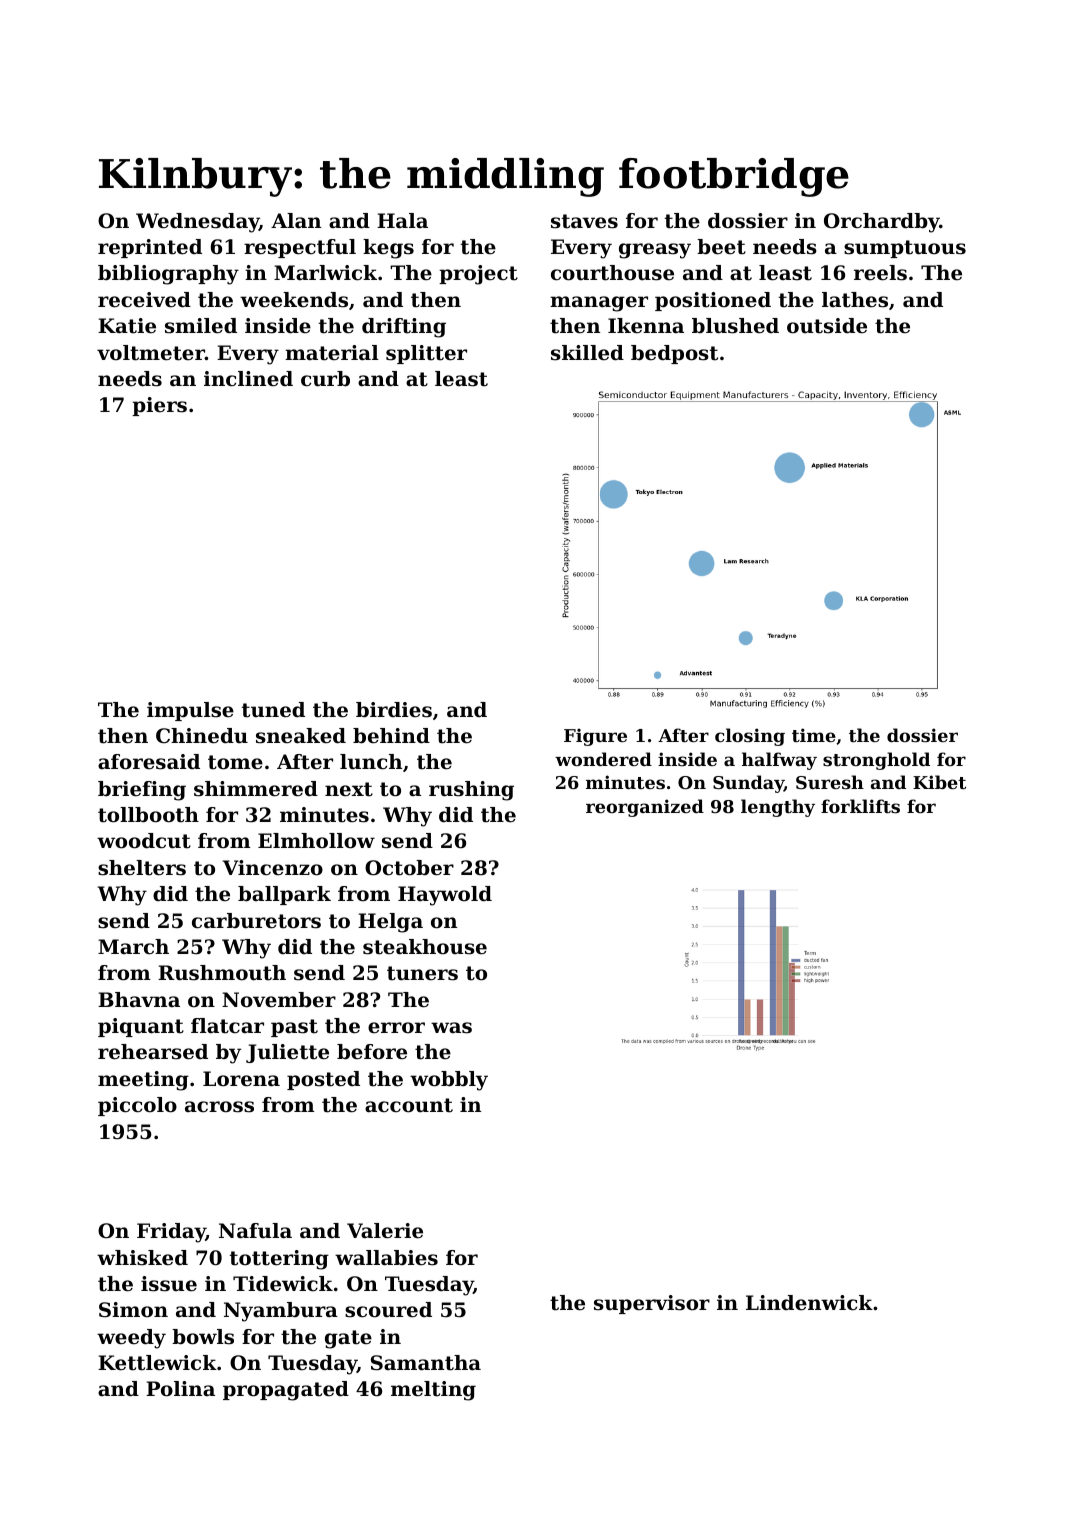  I want to click on sumptuous, so click(905, 249).
